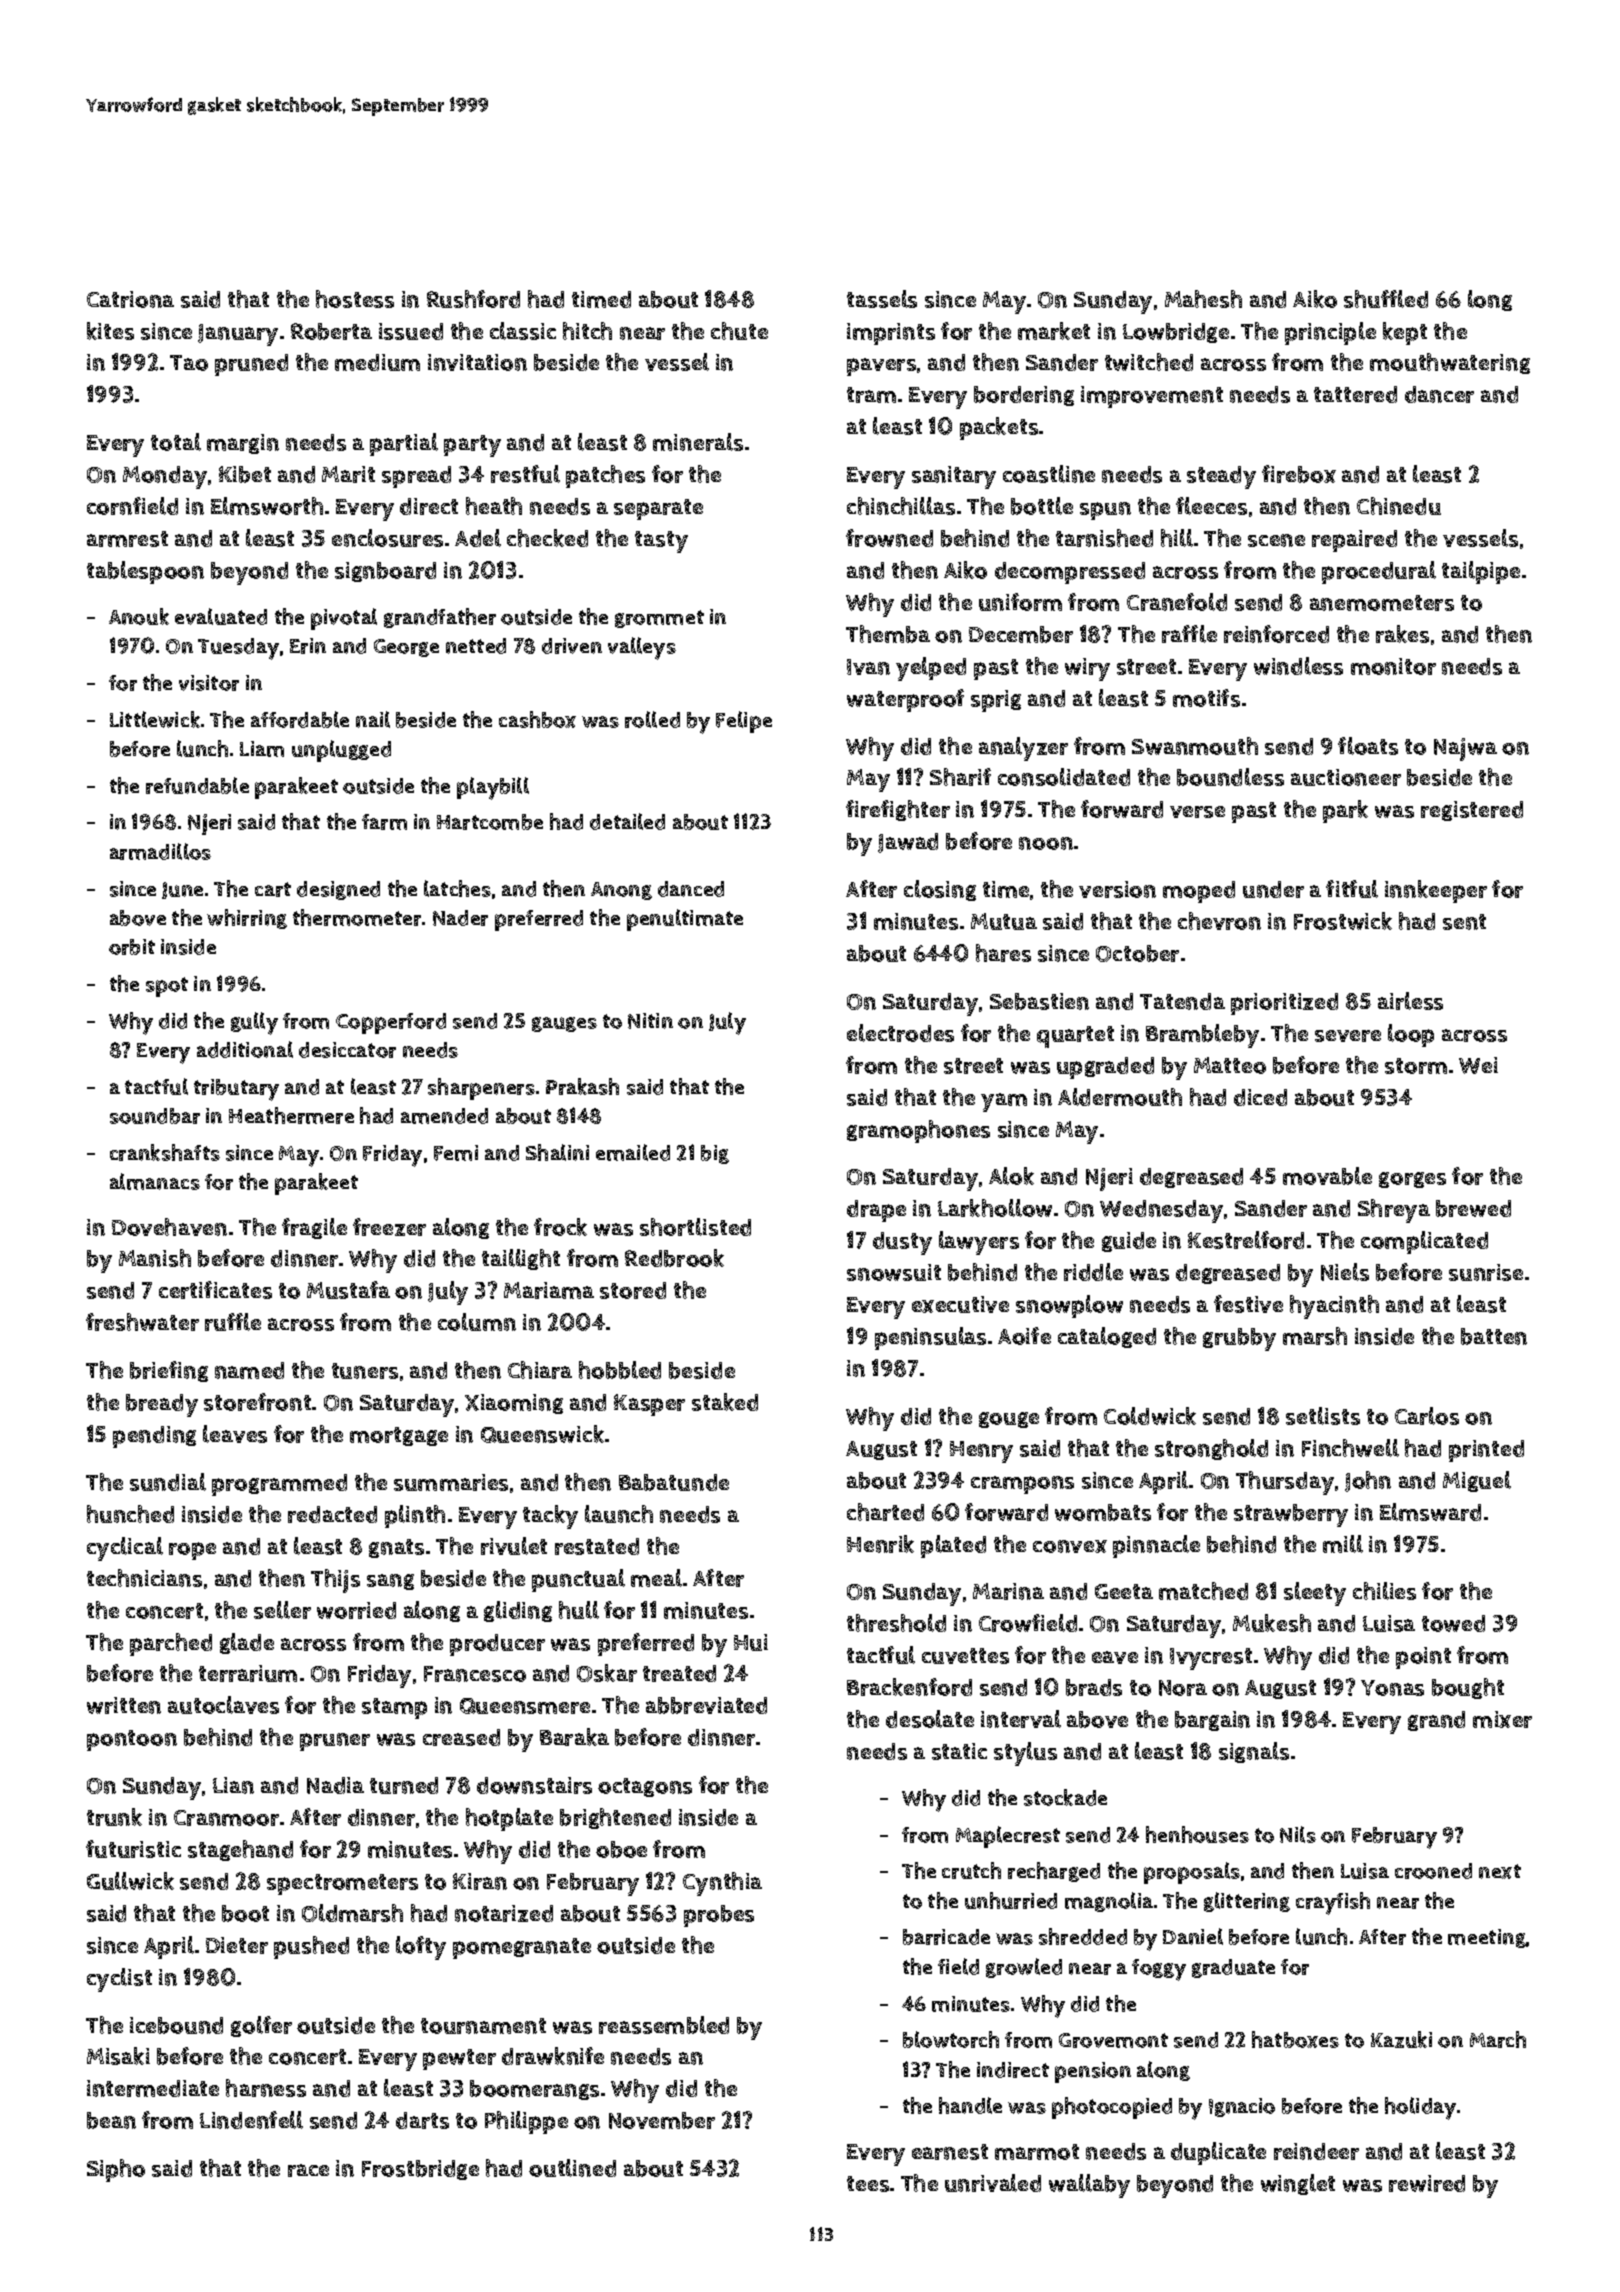 Image resolution: width=1620 pixels, height=2292 pixels. What do you see at coordinates (223, 1705) in the page?
I see `autoclaves` at bounding box center [223, 1705].
